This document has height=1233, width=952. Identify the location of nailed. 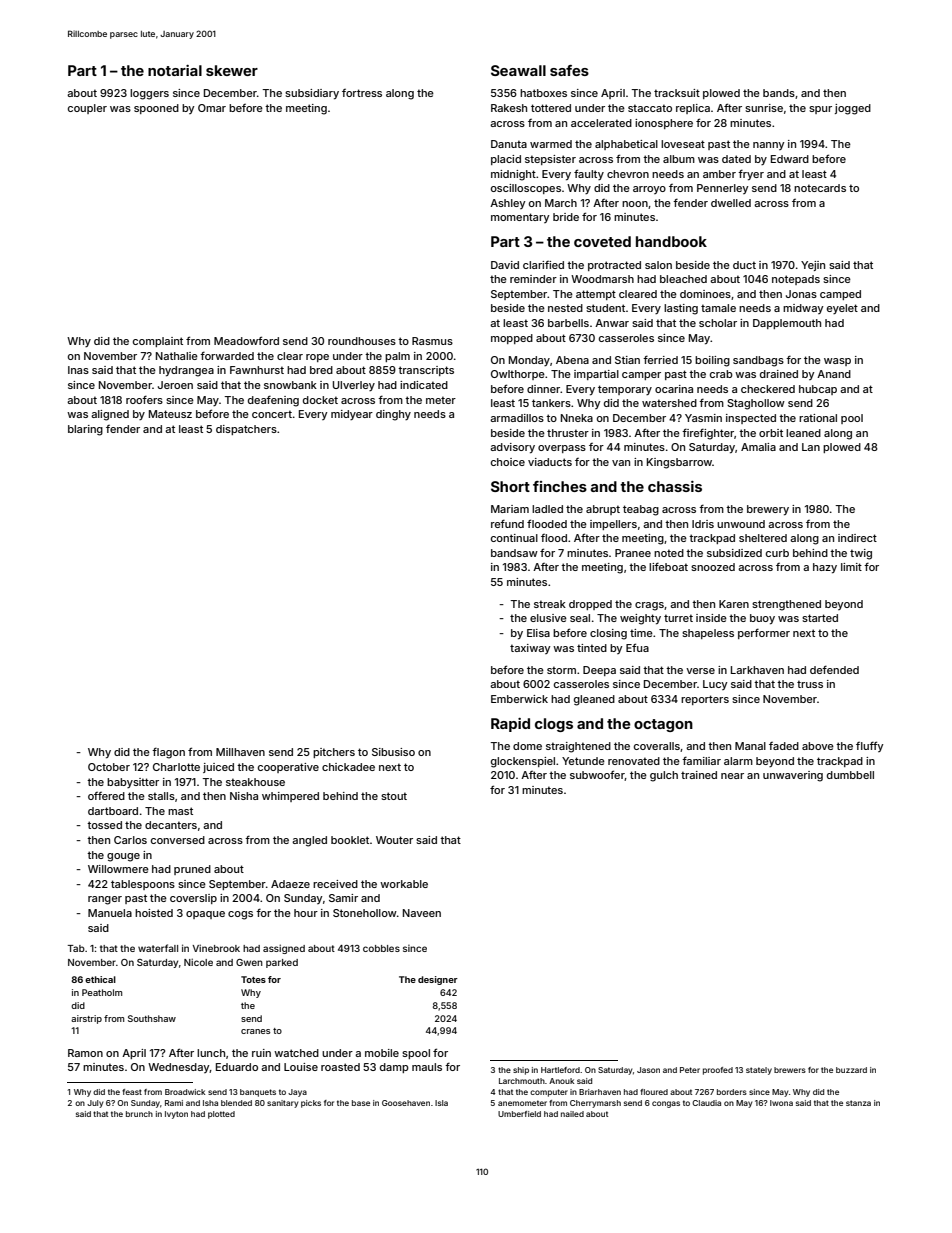
(572, 1114).
